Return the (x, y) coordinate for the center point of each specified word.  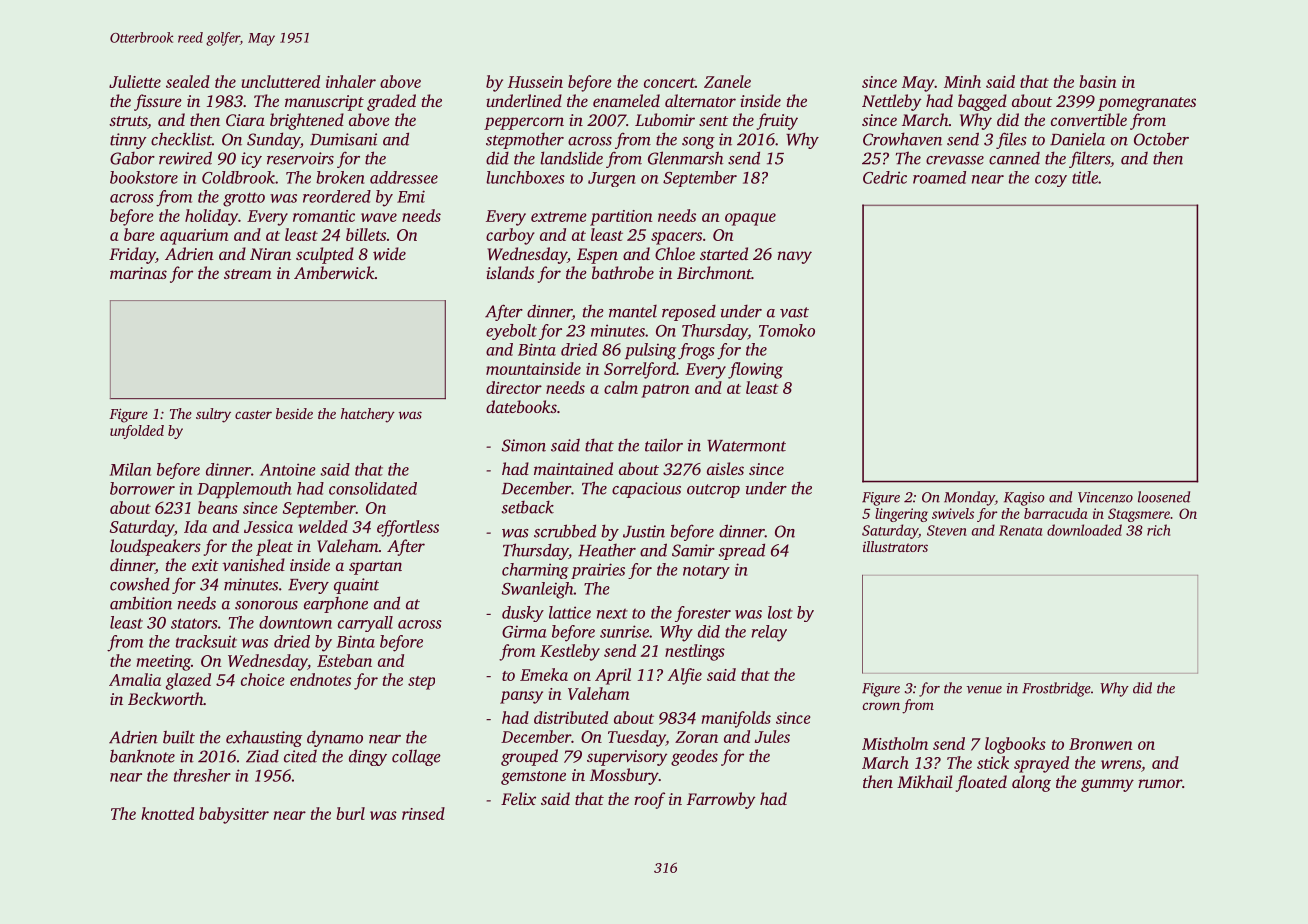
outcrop (713, 491)
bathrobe (623, 272)
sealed (188, 81)
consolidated (373, 488)
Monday (969, 498)
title (1085, 177)
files (1011, 140)
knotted (167, 813)
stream (248, 274)
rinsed (423, 813)
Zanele (727, 81)
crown (881, 706)
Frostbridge (1056, 689)
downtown (295, 622)
